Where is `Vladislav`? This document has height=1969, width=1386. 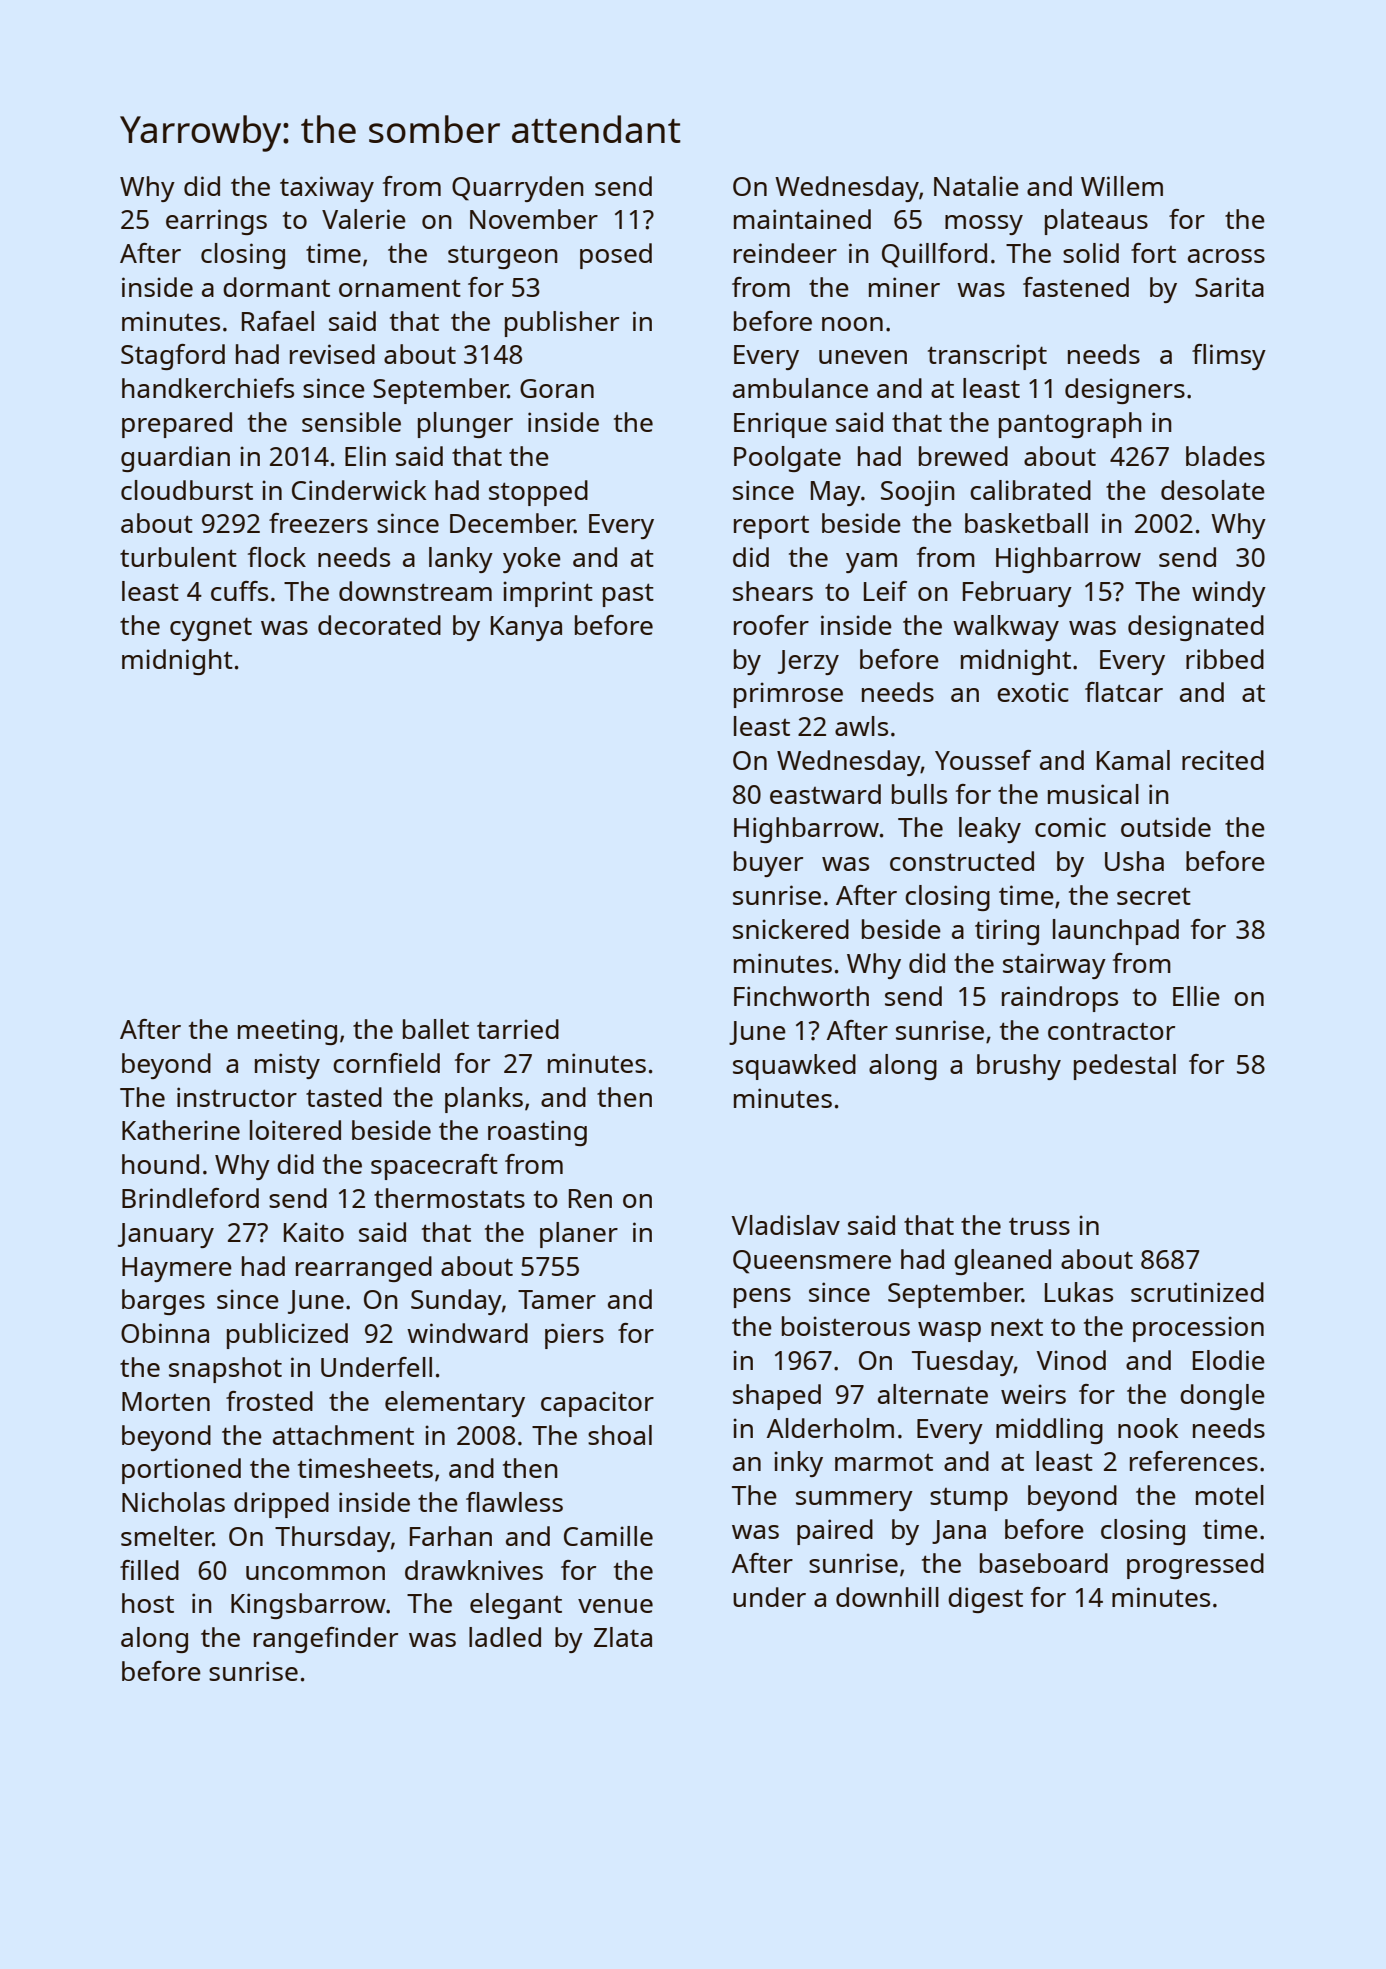
Vladislav is located at coordinates (785, 1225).
